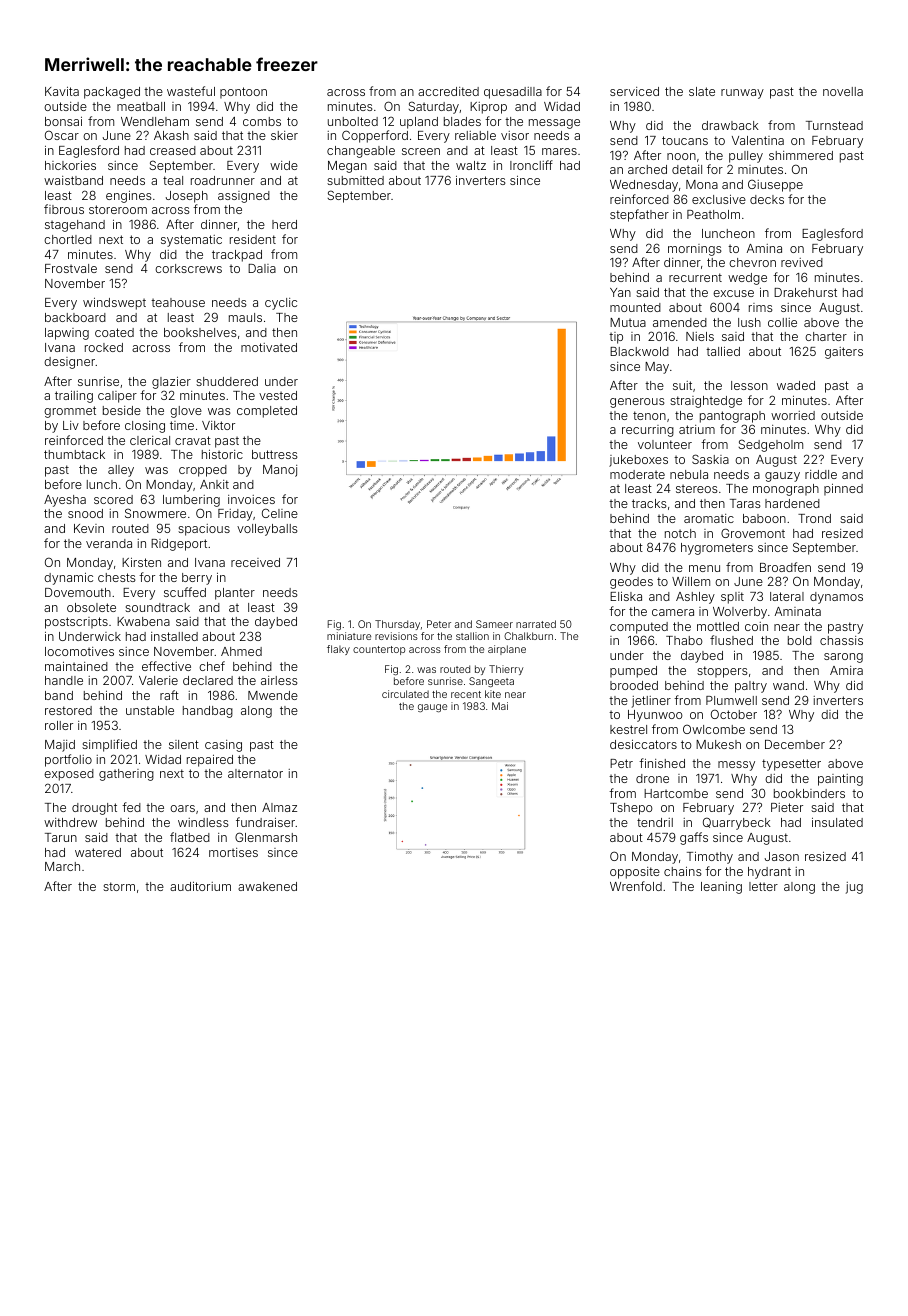  Describe the element at coordinates (243, 93) in the page. I see `pontoon` at that location.
